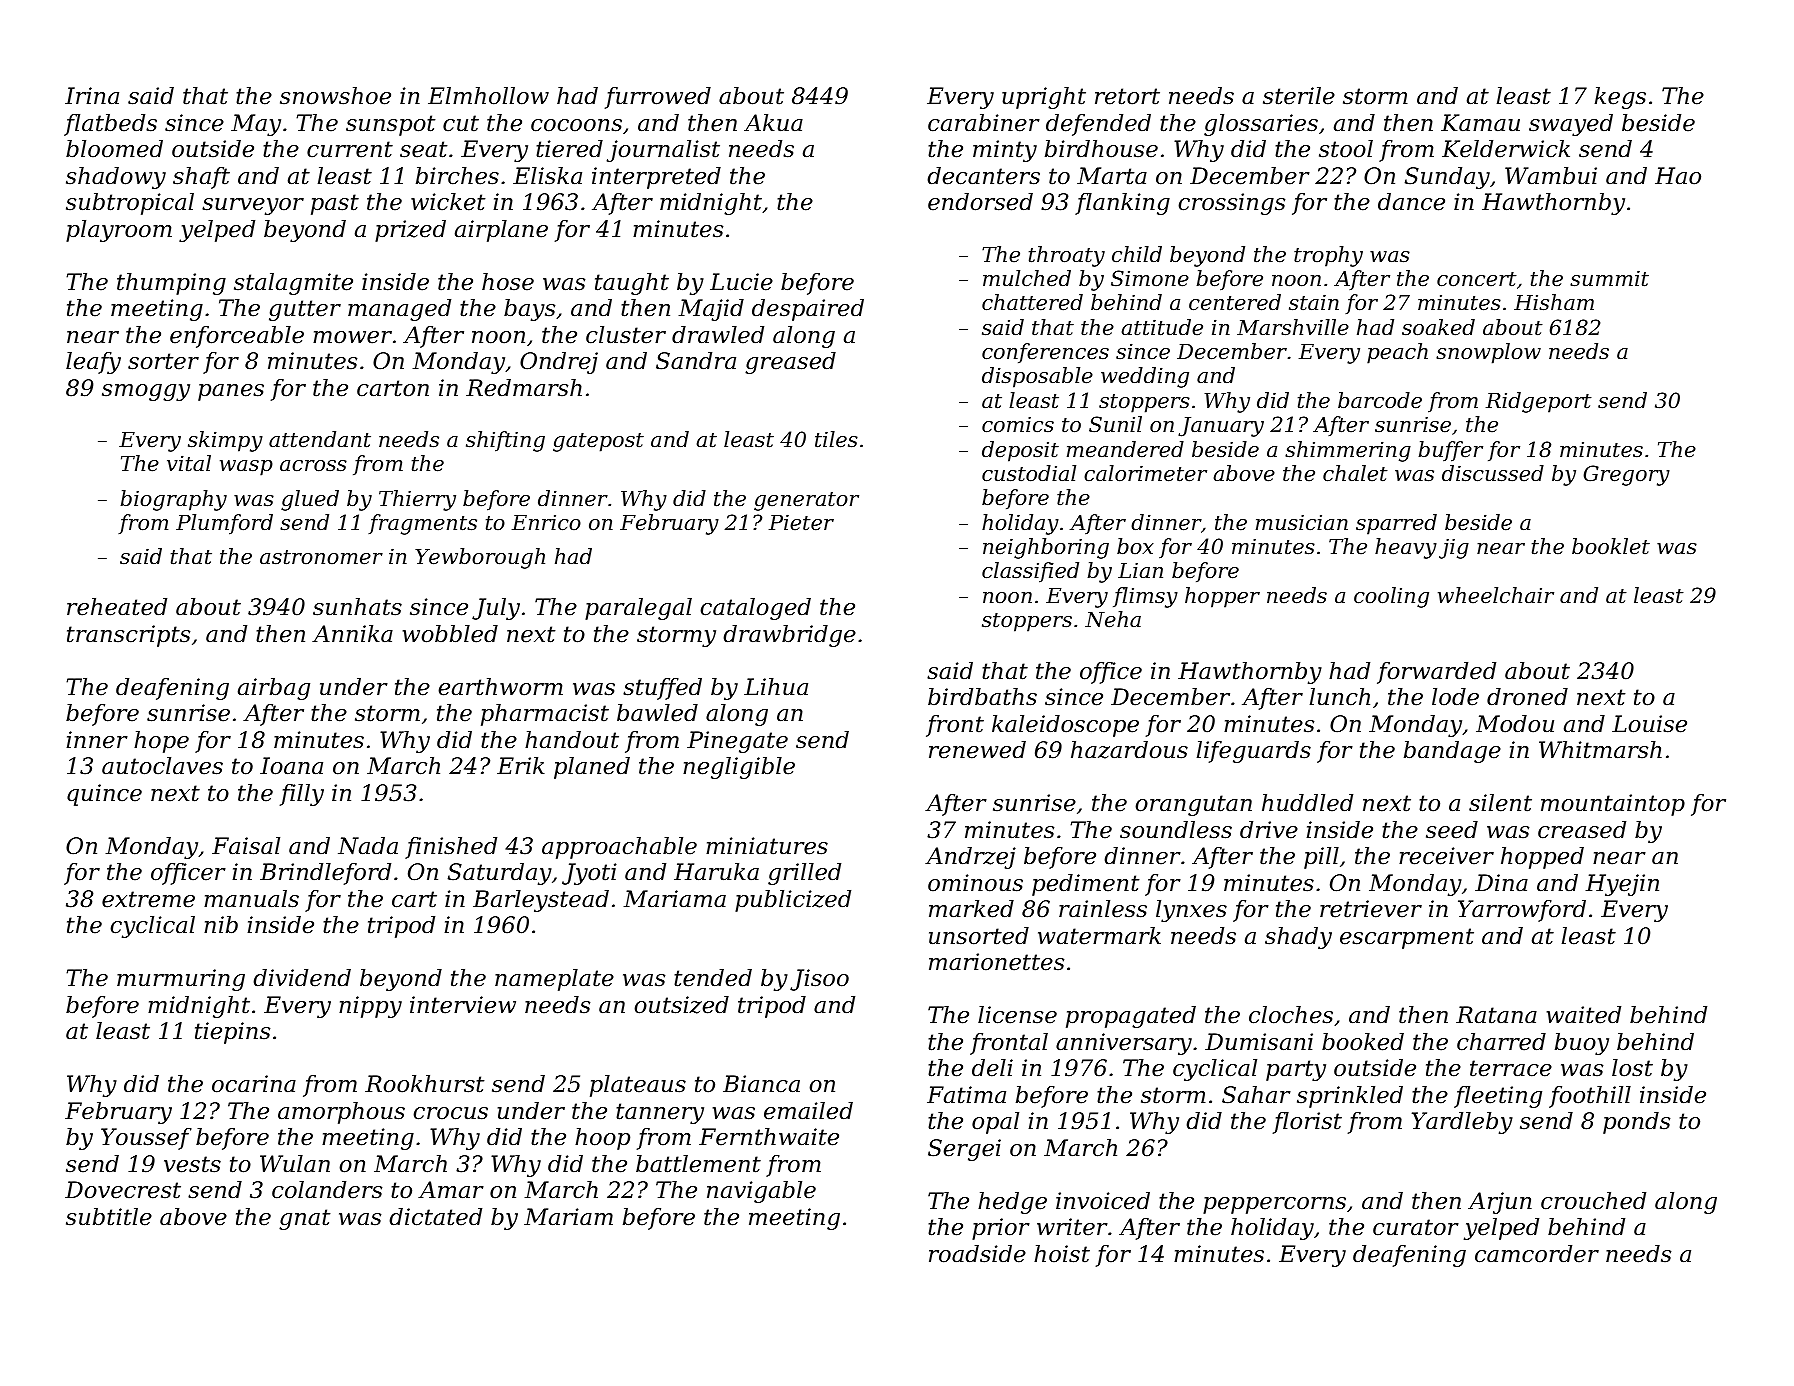  I want to click on wheelchair, so click(1496, 595).
